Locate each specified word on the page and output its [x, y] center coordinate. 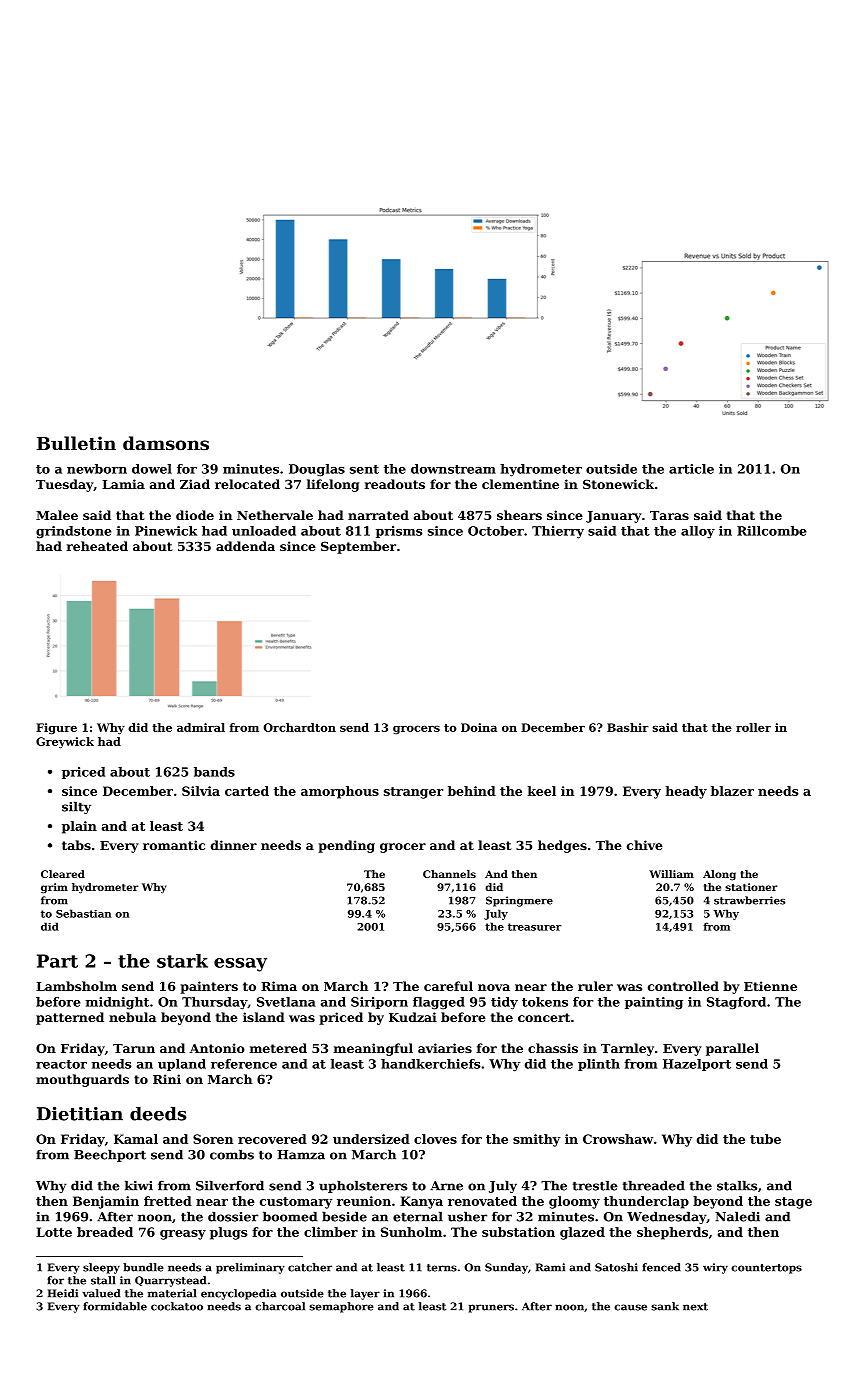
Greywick [65, 742]
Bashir [628, 727]
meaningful [373, 1049]
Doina [479, 727]
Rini [167, 1079]
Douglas [317, 470]
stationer [751, 887]
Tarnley [627, 1049]
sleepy [101, 1268]
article [691, 469]
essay [240, 965]
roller [753, 727]
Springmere [519, 901]
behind [472, 791]
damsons [166, 443]
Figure [56, 728]
